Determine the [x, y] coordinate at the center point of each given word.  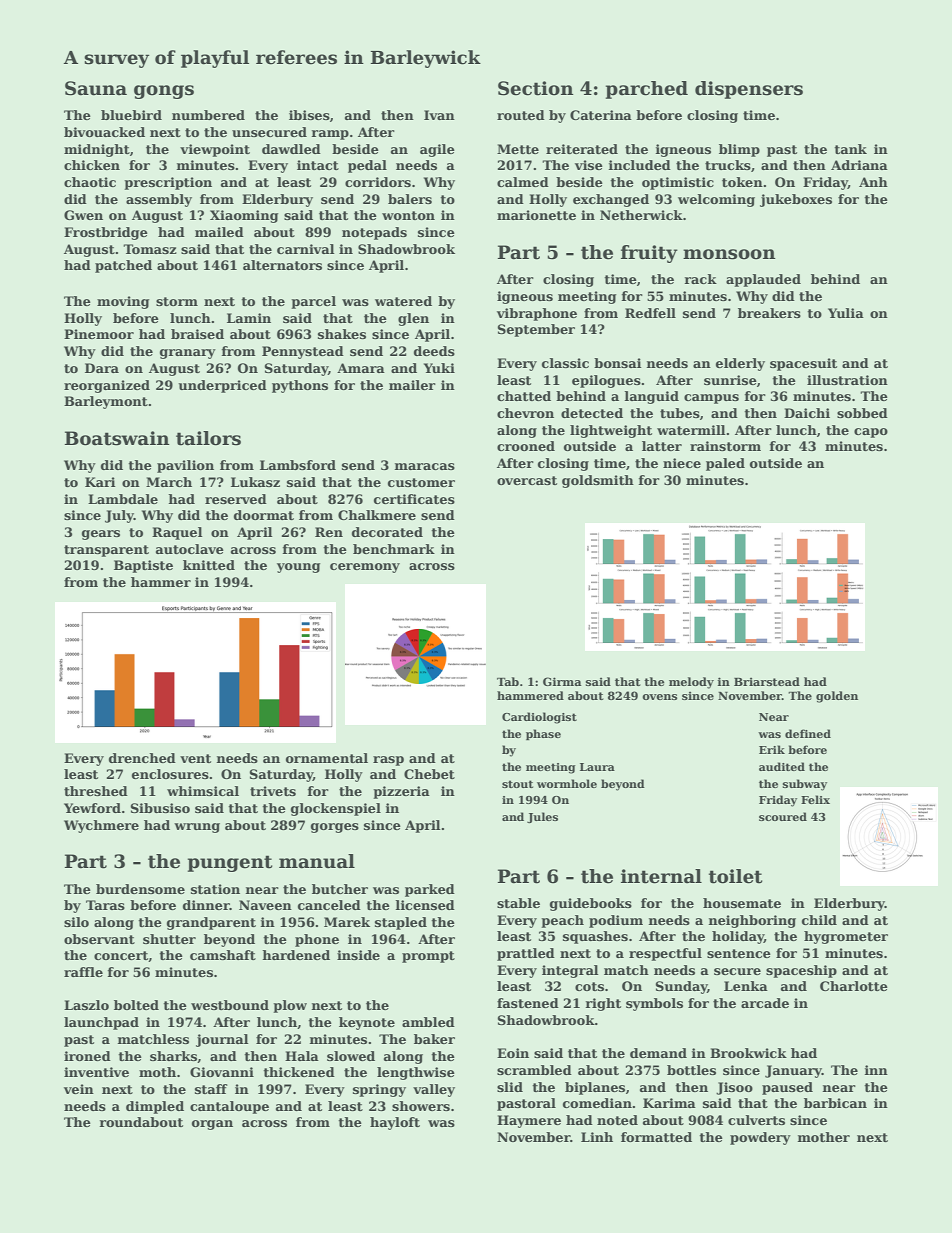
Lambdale [123, 499]
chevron [525, 413]
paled [725, 464]
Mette [518, 149]
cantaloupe [229, 1107]
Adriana [859, 165]
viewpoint [215, 150]
